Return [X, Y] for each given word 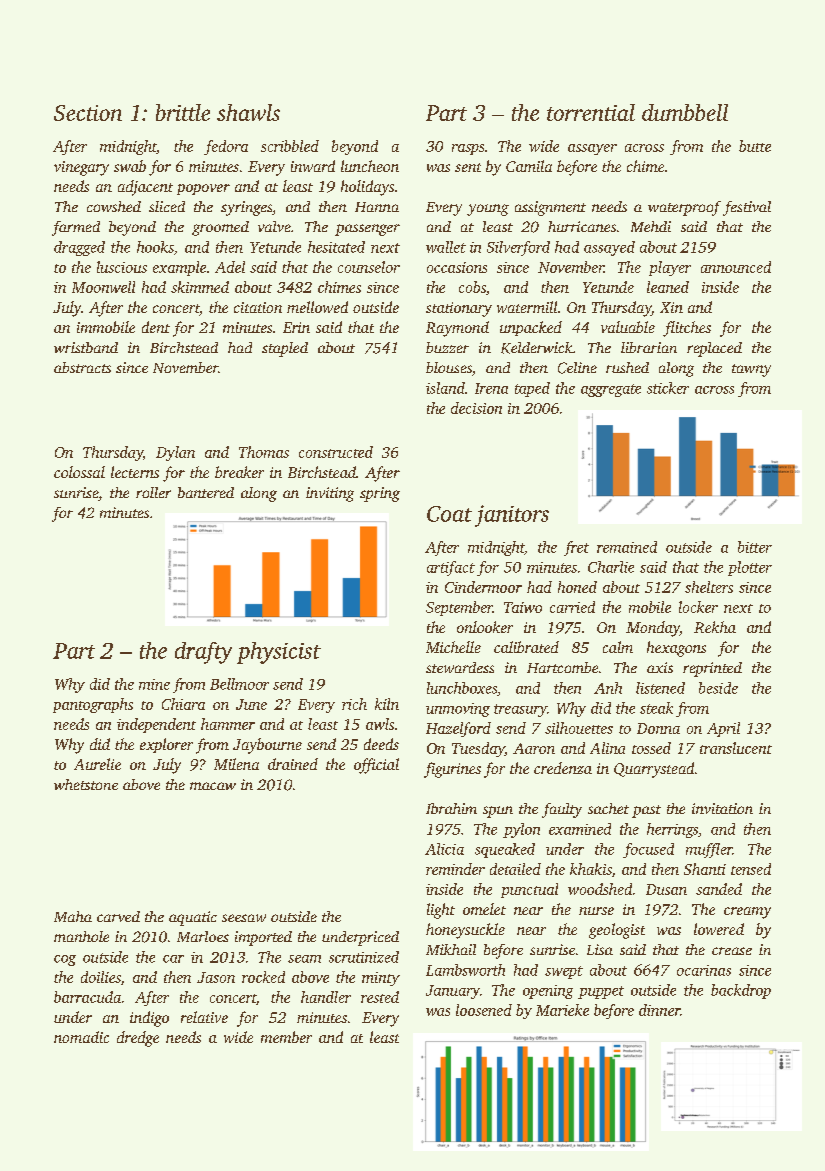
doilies [101, 977]
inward [313, 166]
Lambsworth [465, 970]
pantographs [93, 705]
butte [755, 146]
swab [130, 166]
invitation [722, 808]
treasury [520, 710]
